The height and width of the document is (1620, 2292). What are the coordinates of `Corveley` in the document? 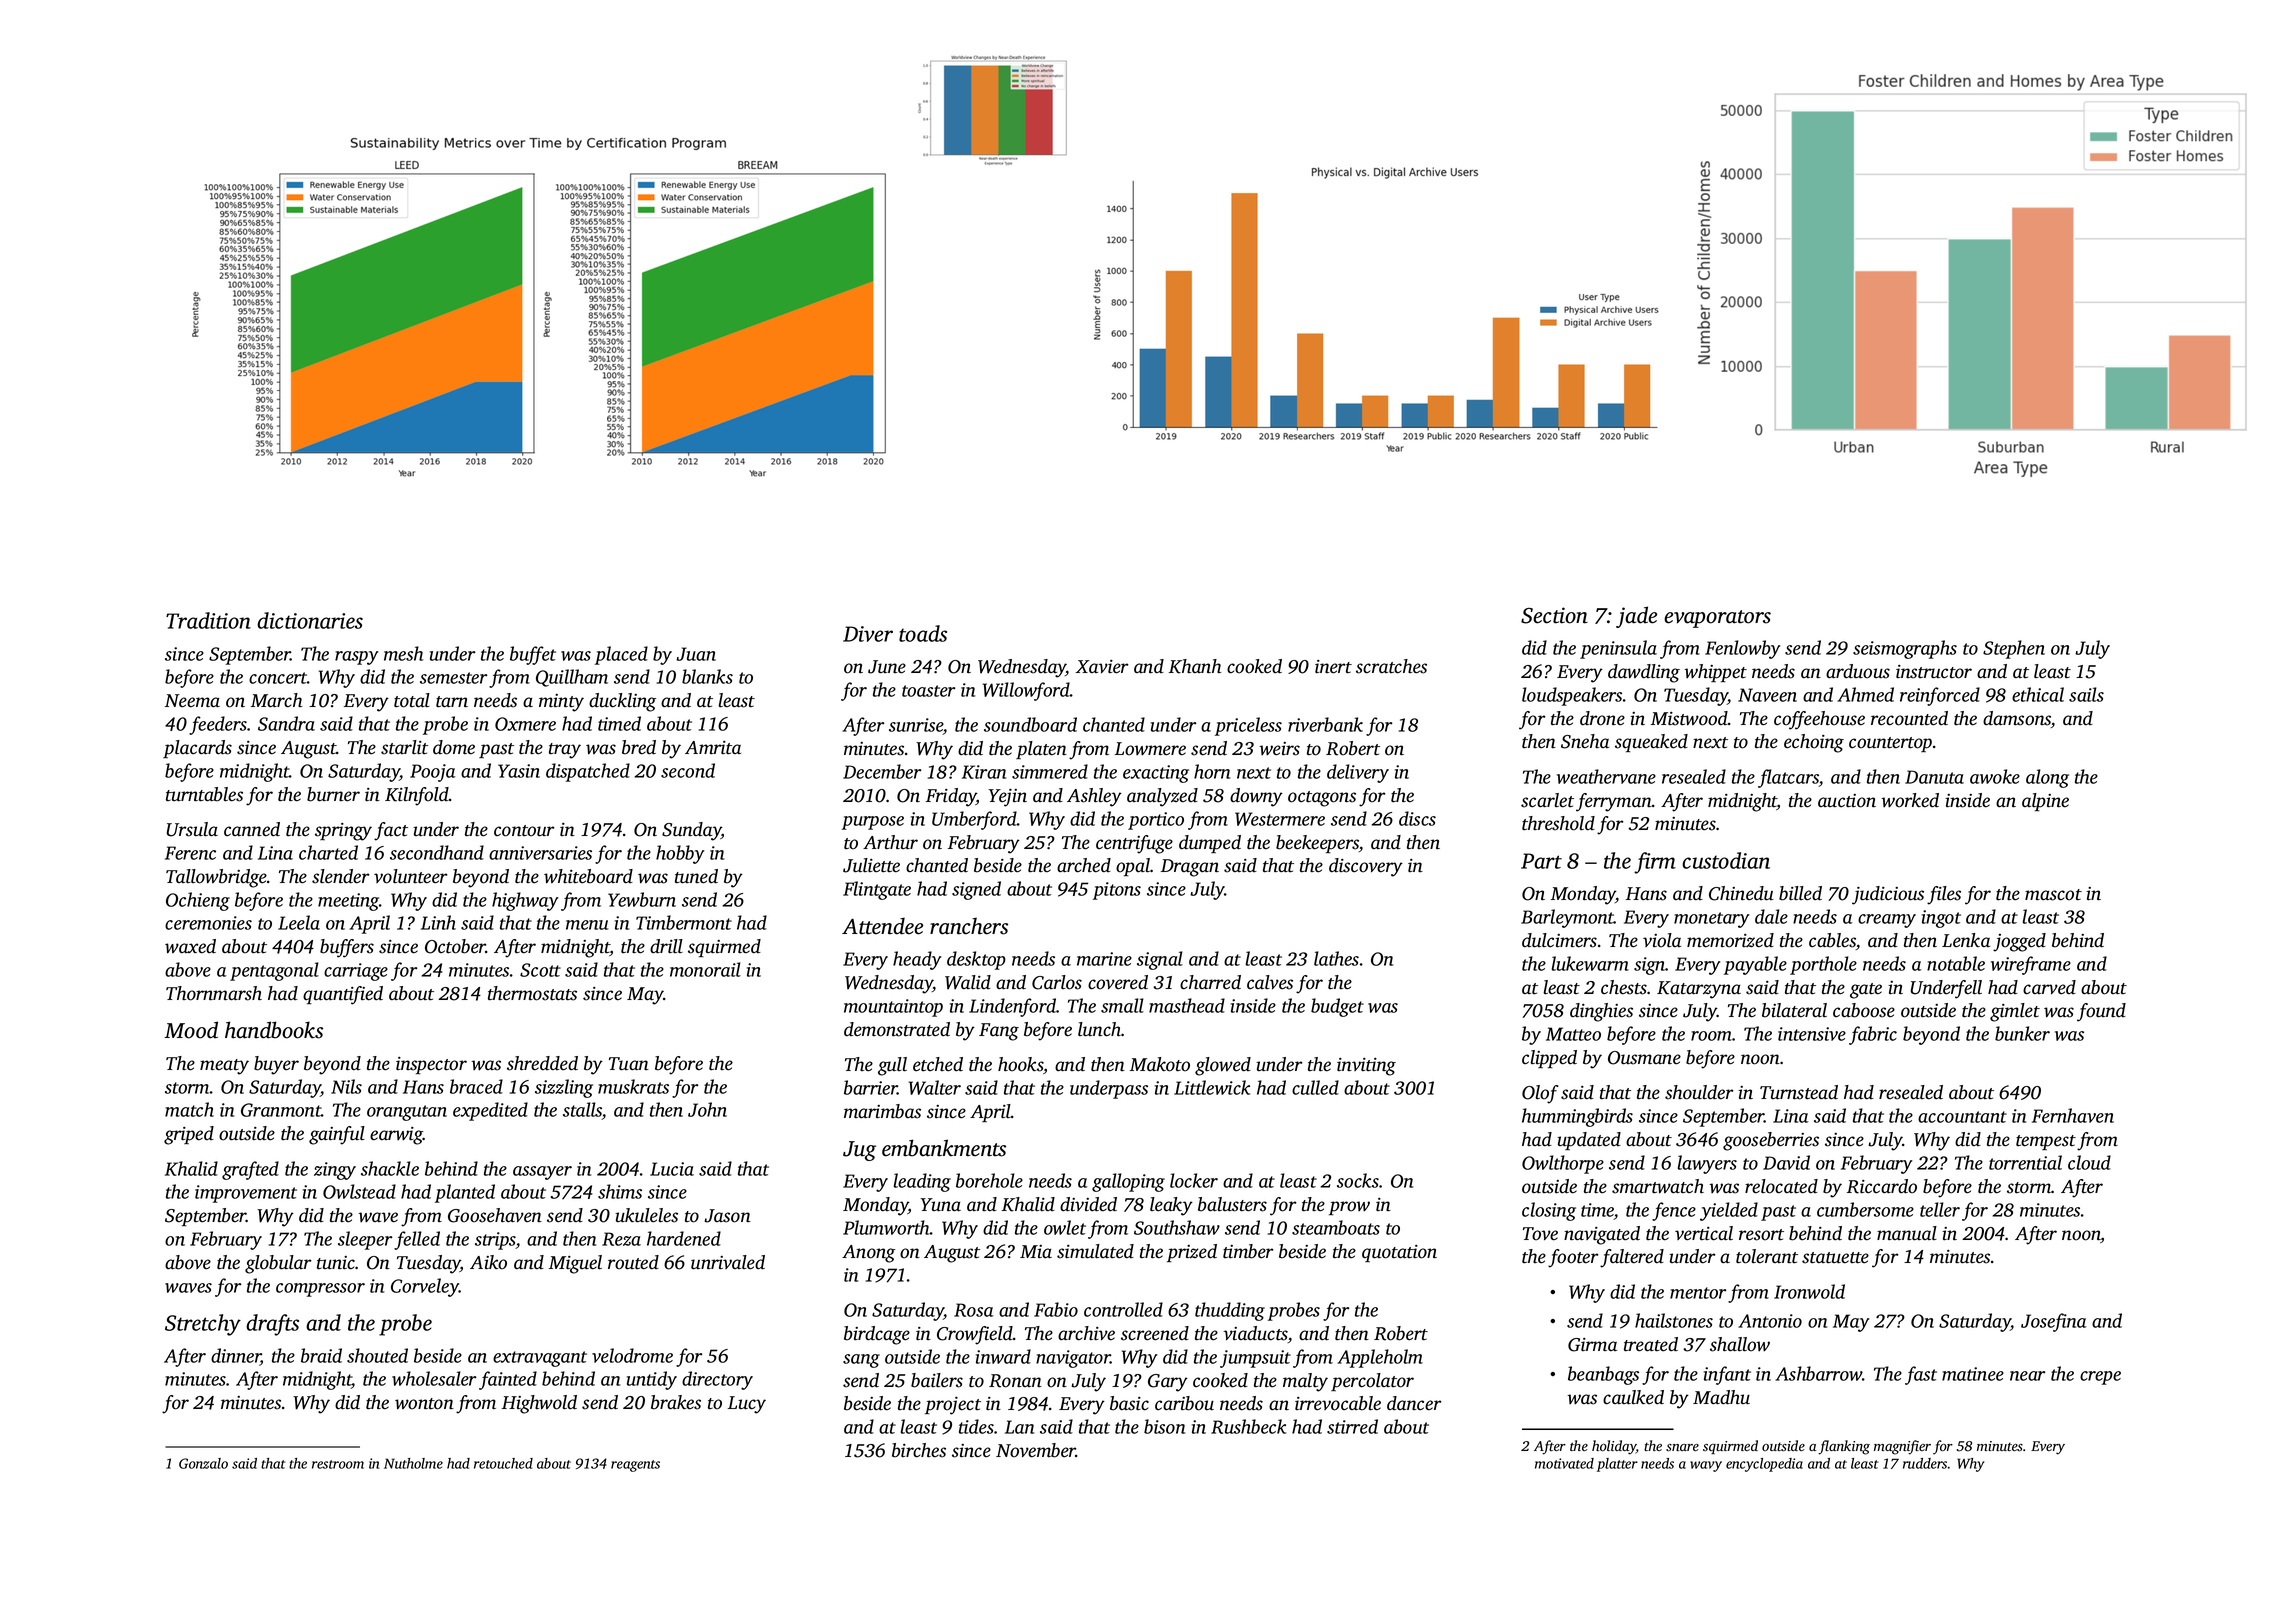 It's located at (425, 1287).
